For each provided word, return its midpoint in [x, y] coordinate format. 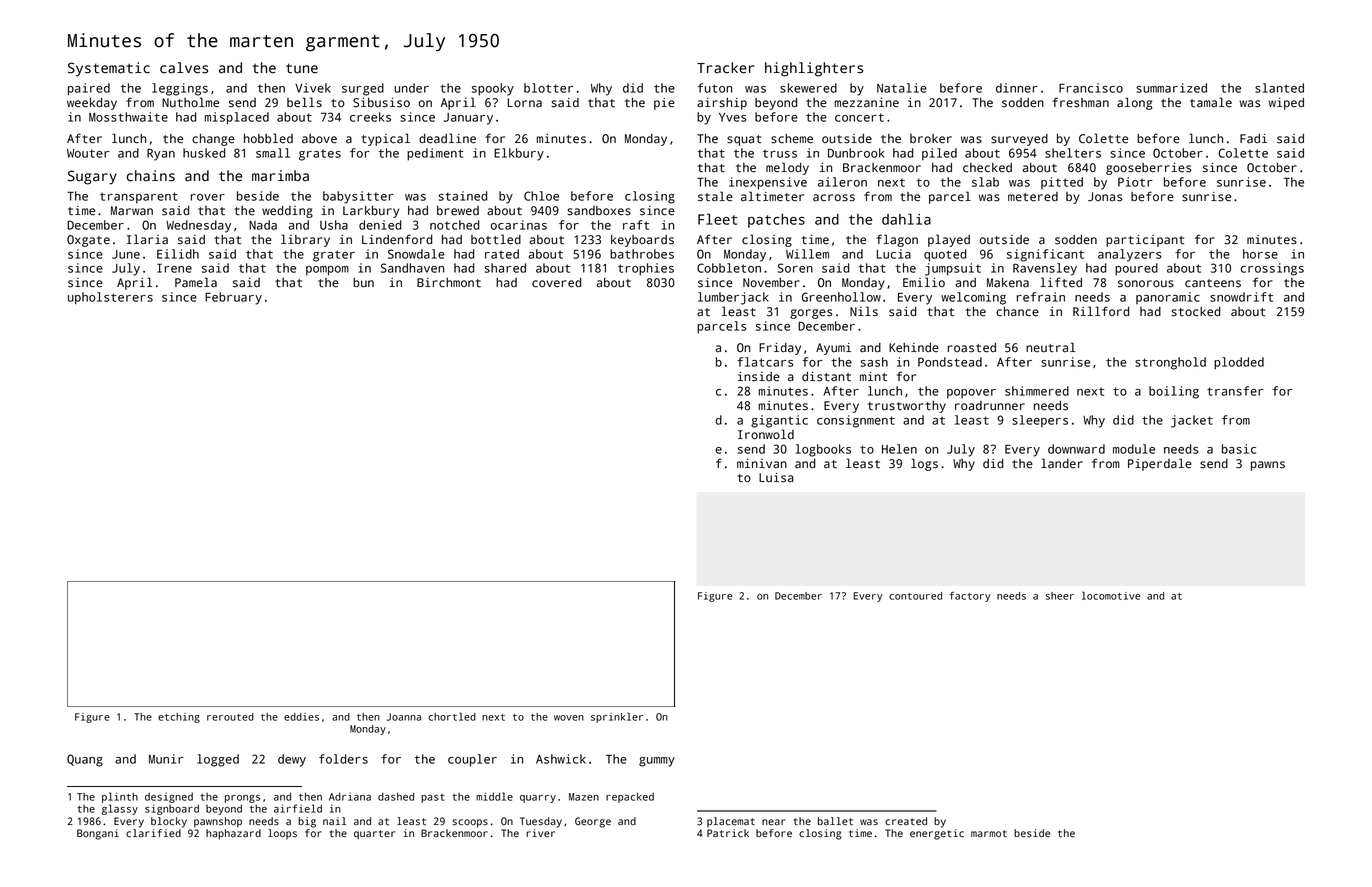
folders [343, 759]
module [1134, 449]
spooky [493, 89]
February [233, 298]
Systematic [109, 69]
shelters [1073, 153]
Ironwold [766, 434]
